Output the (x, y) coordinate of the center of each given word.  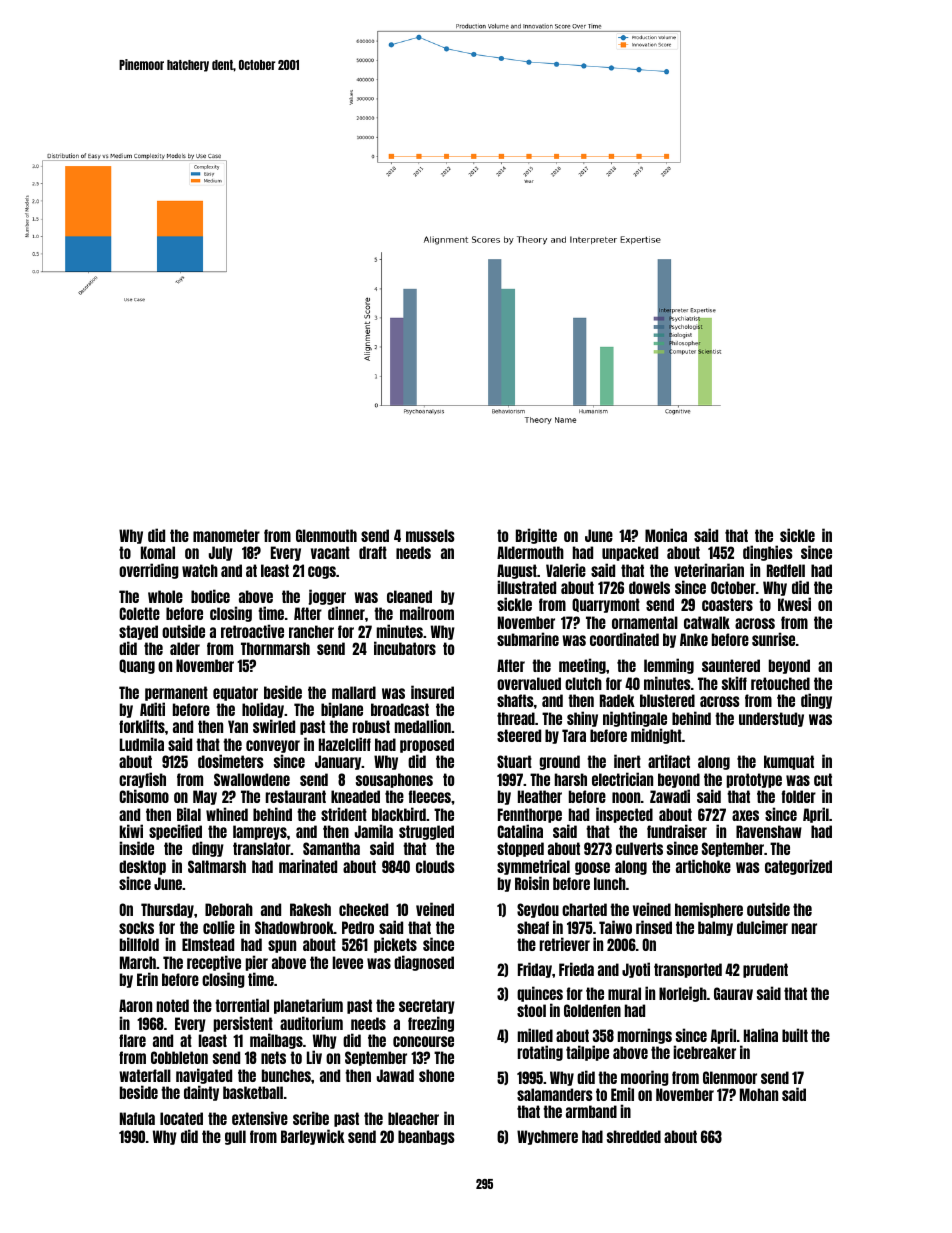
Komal (158, 552)
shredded (634, 1136)
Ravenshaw (769, 831)
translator (262, 848)
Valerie (566, 570)
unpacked (630, 553)
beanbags (426, 1137)
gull (235, 1137)
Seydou (538, 910)
